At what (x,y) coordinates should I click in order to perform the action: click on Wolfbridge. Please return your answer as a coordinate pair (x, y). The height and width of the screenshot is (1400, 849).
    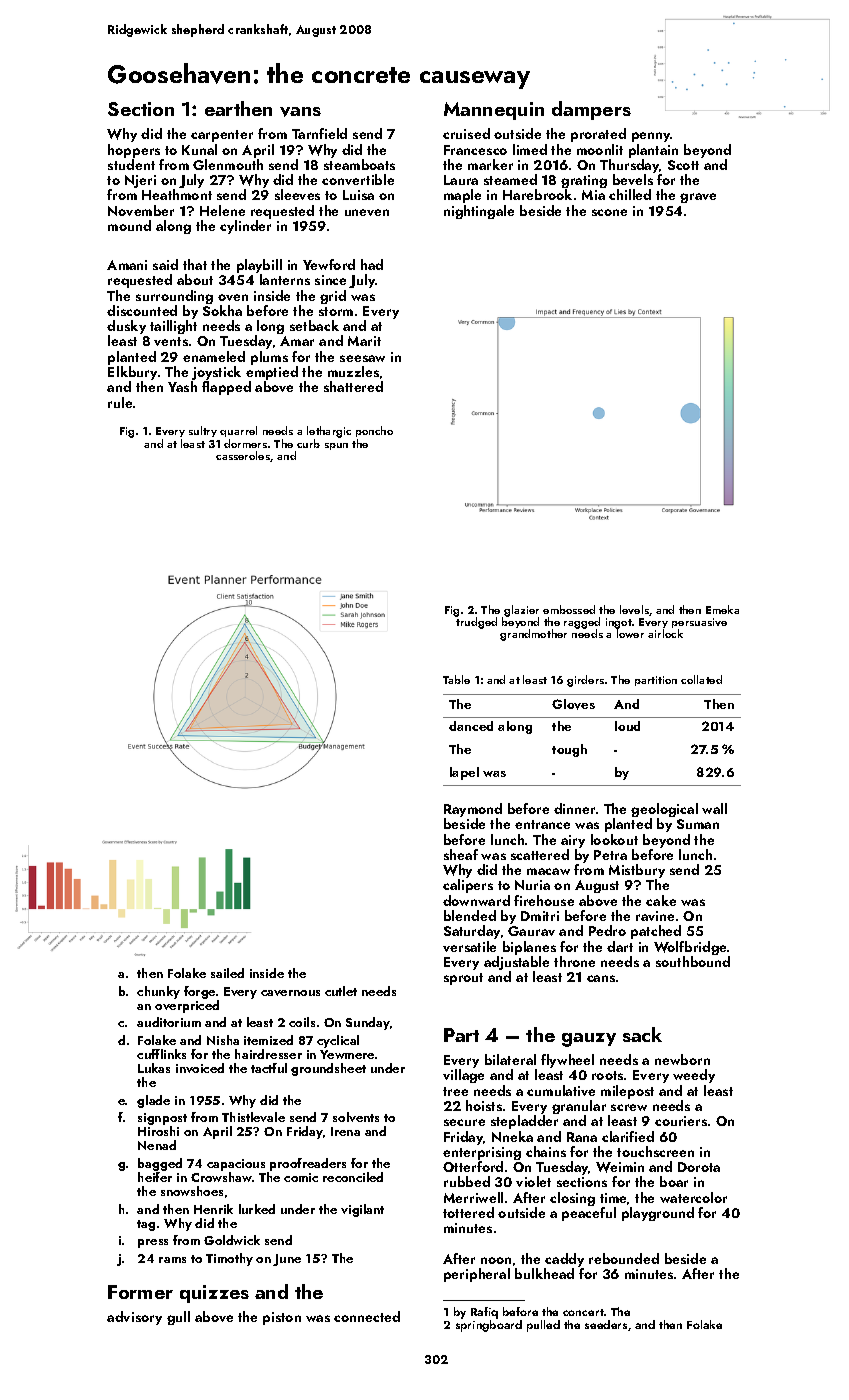
    Looking at the image, I should click on (690, 948).
